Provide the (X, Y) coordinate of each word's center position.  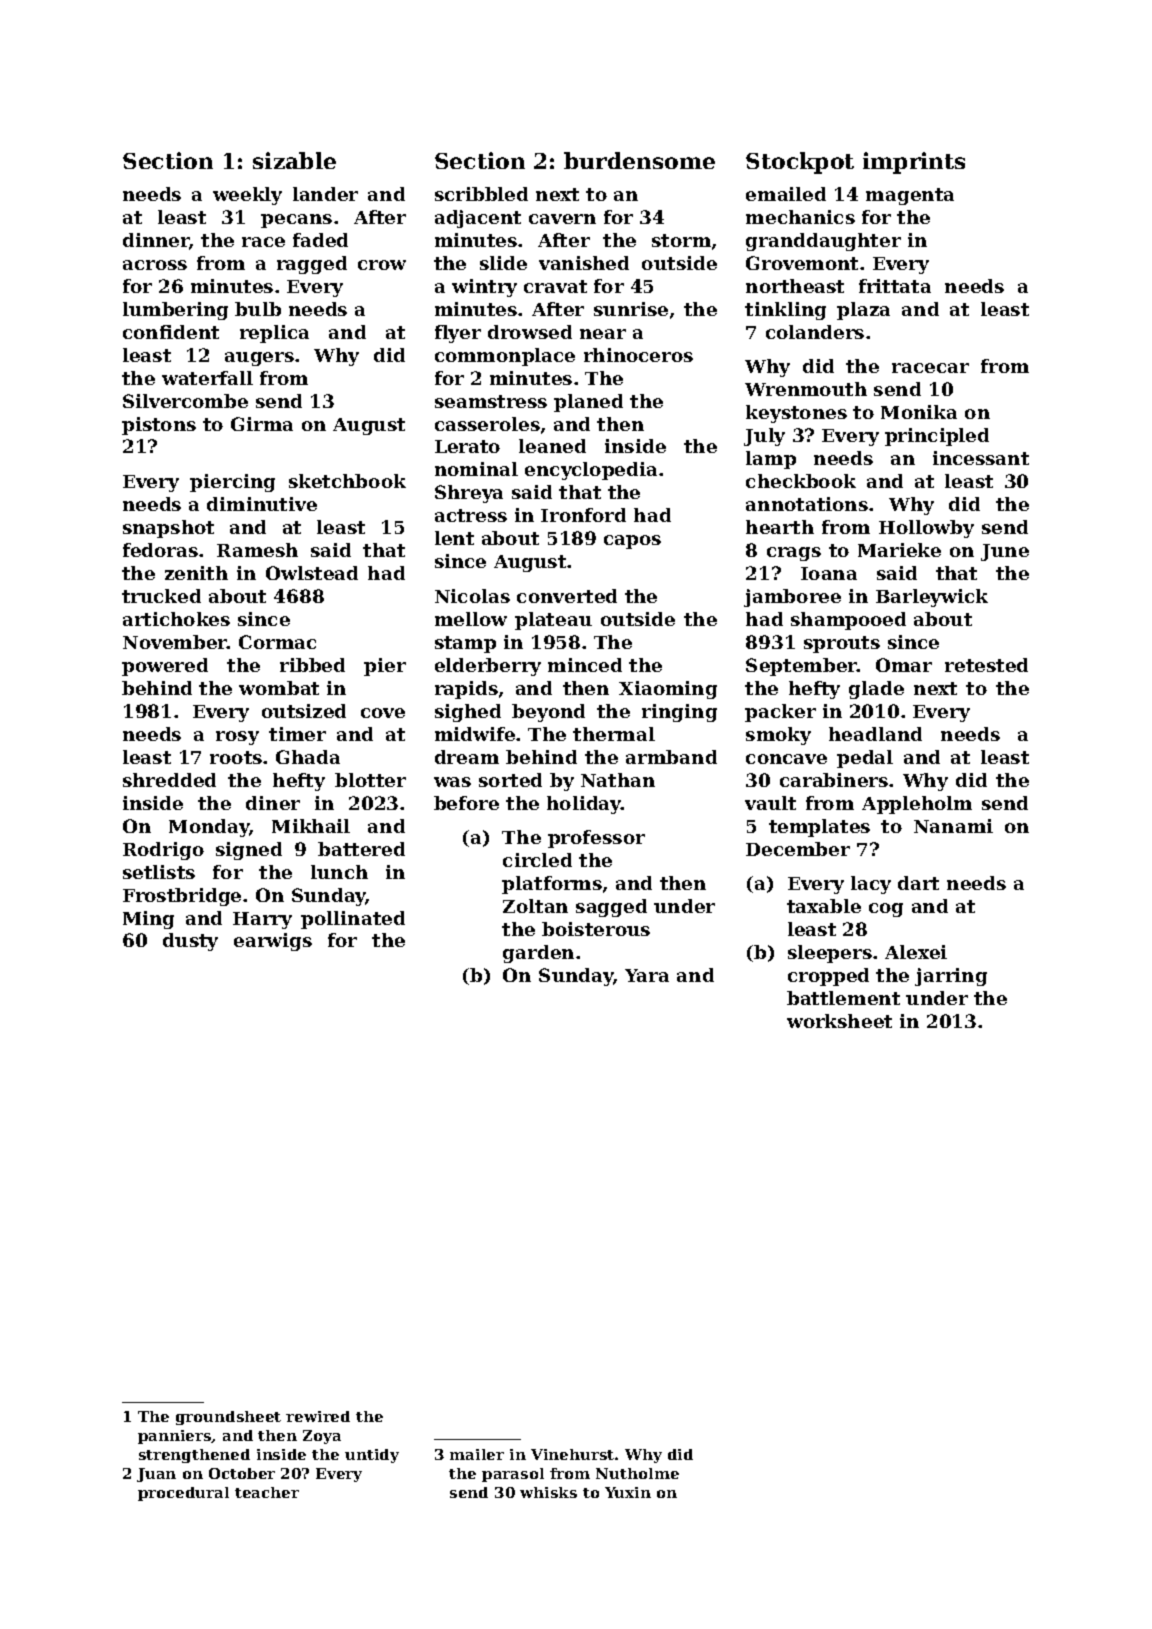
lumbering (175, 311)
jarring (951, 977)
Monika (919, 412)
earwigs (273, 942)
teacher (267, 1492)
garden (538, 954)
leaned (552, 446)
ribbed (312, 665)
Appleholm (917, 805)
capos (632, 542)
